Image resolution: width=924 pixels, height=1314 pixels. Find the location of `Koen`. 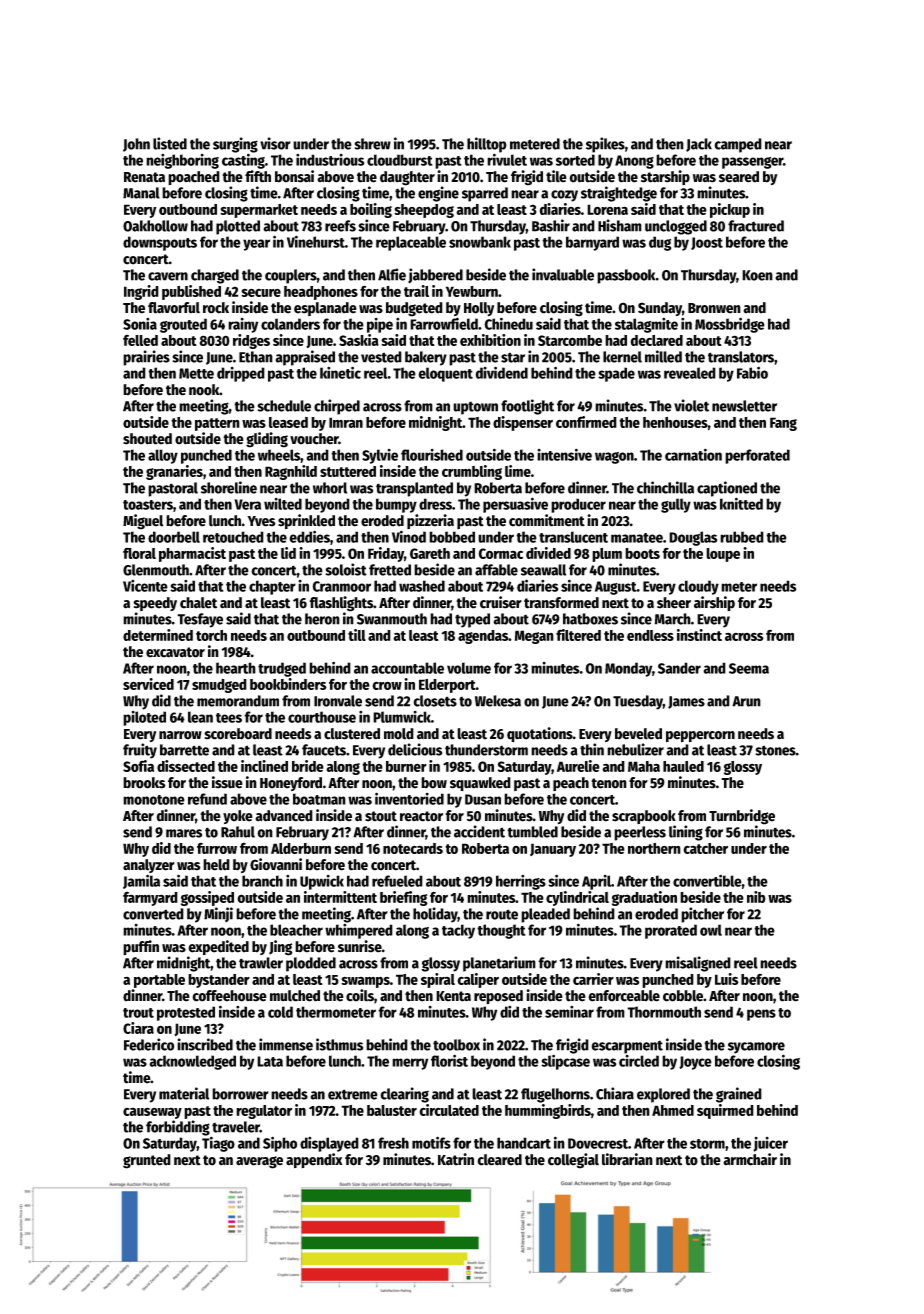

Koen is located at coordinates (757, 275).
